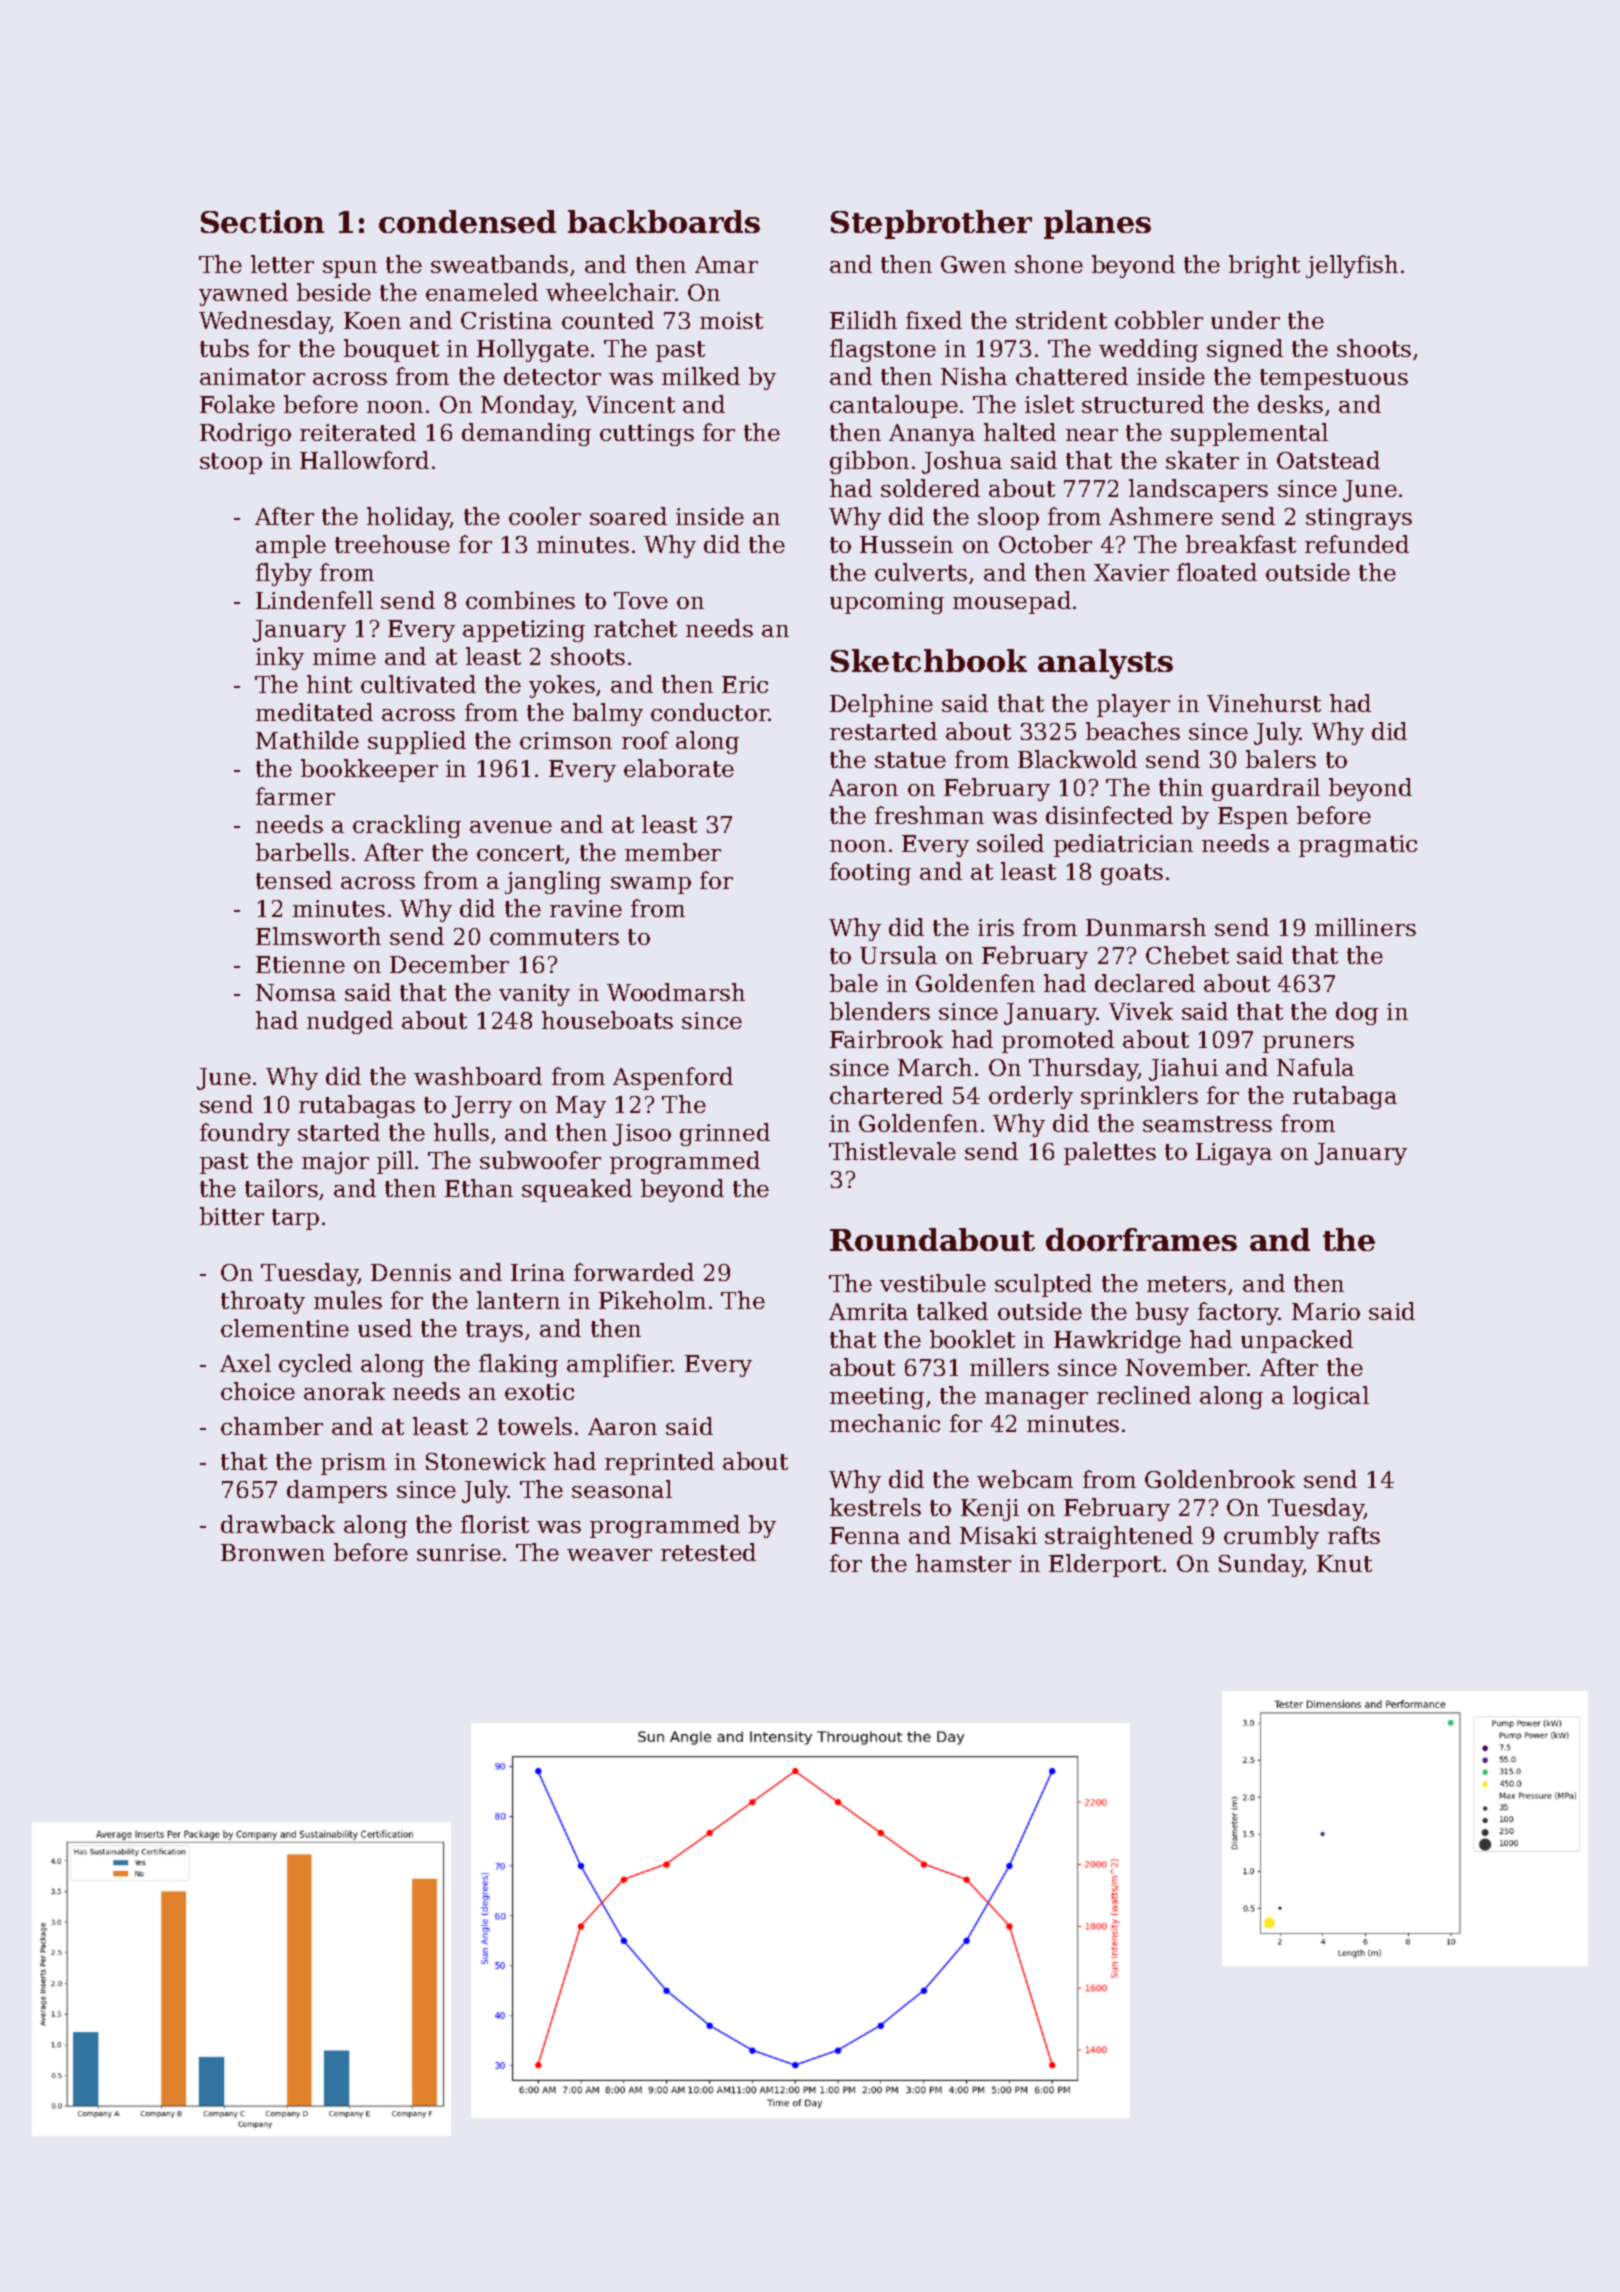  What do you see at coordinates (1358, 846) in the screenshot?
I see `pragmatic` at bounding box center [1358, 846].
